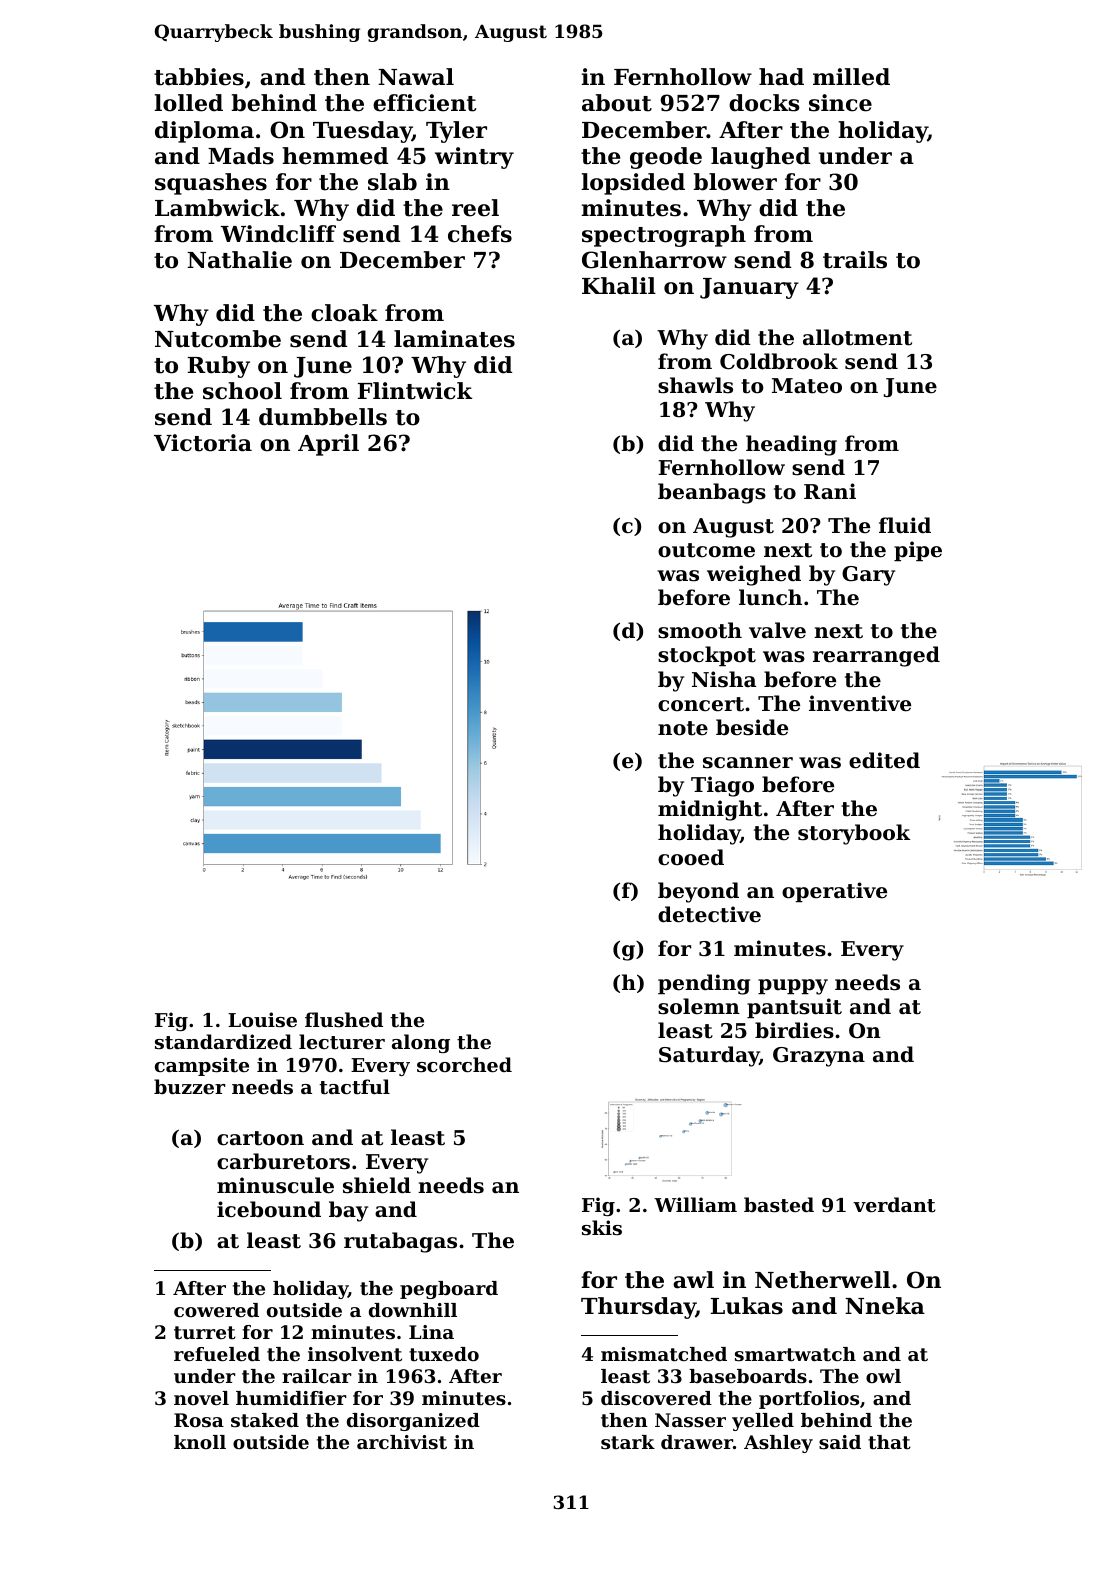 Image resolution: width=1105 pixels, height=1570 pixels. What do you see at coordinates (857, 337) in the image?
I see `allotment` at bounding box center [857, 337].
